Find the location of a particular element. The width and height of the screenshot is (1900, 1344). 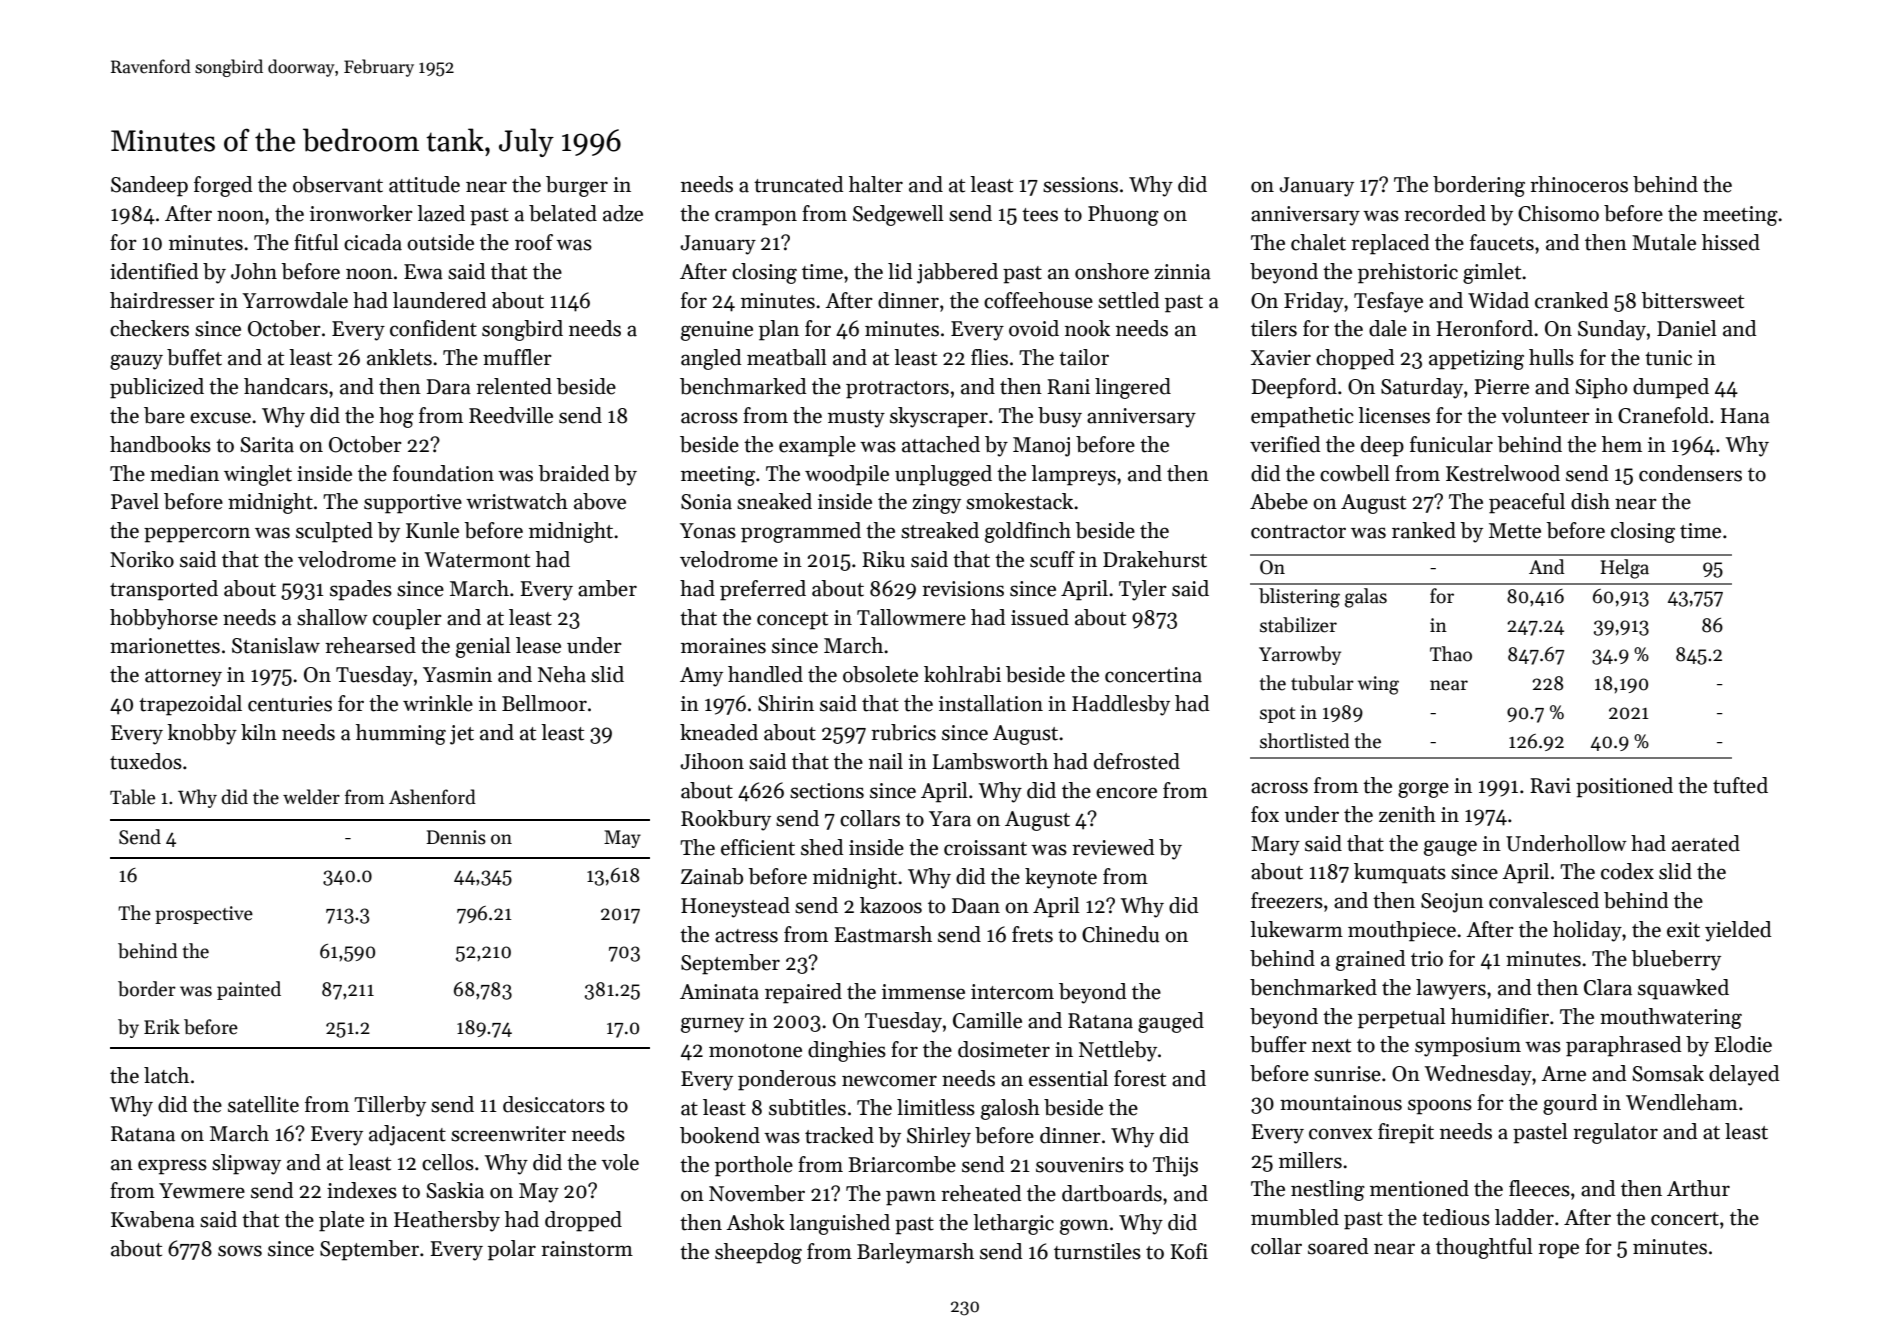

Sedgewell is located at coordinates (898, 215).
